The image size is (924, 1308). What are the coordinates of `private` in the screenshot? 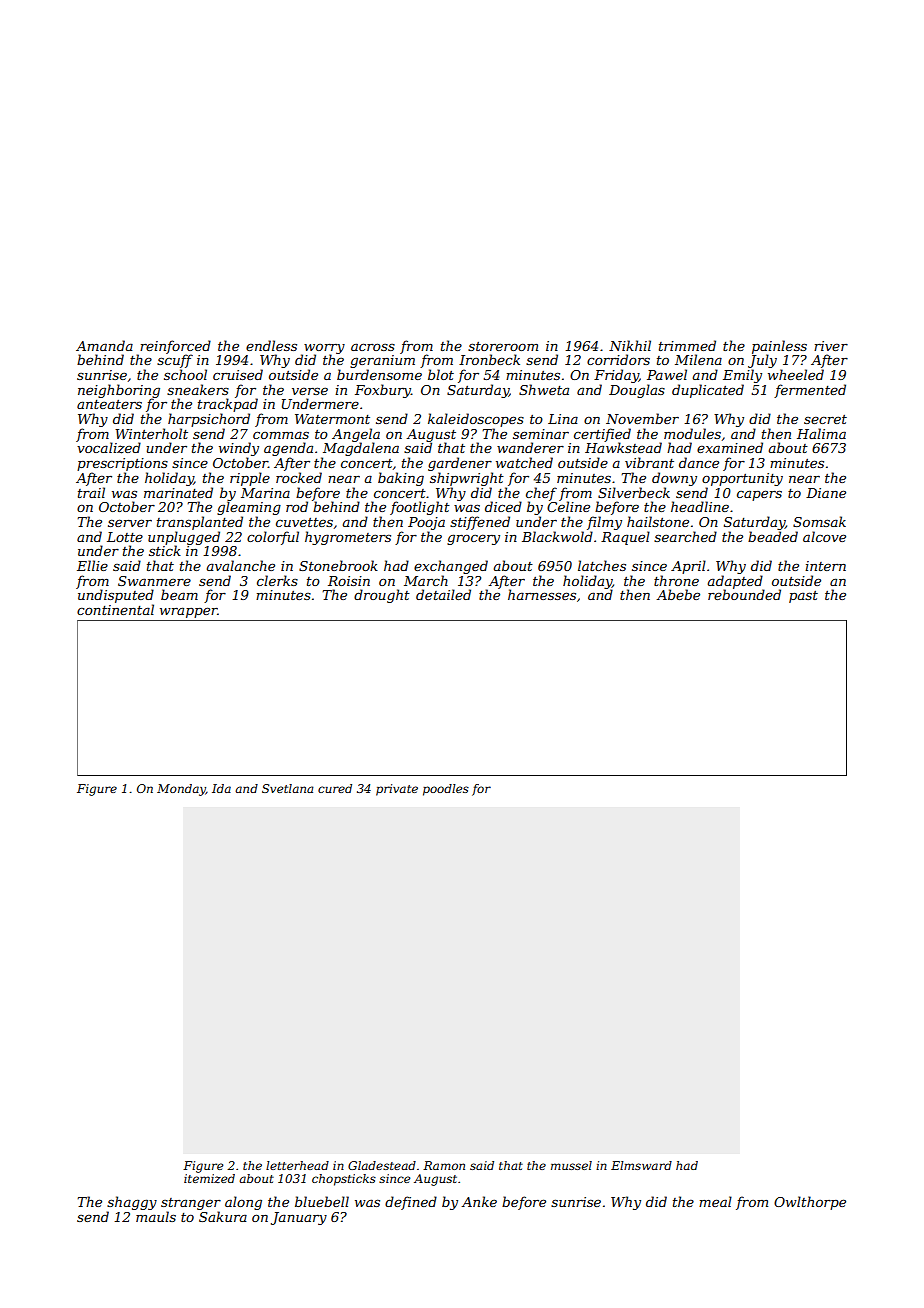 It's located at (397, 790).
